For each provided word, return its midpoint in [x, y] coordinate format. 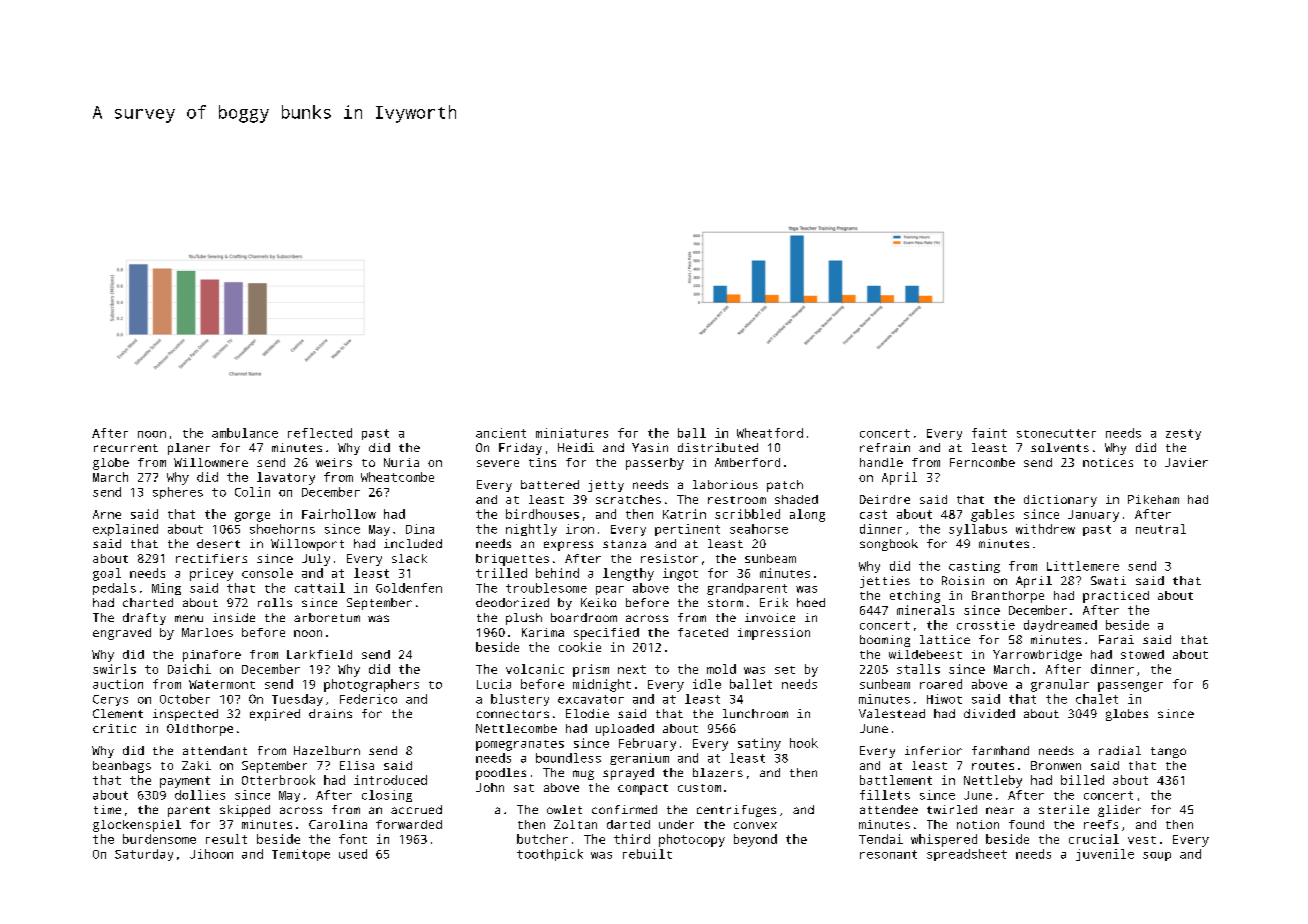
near [1000, 810]
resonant [888, 854]
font [353, 839]
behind [557, 573]
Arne [107, 514]
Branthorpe [1008, 597]
